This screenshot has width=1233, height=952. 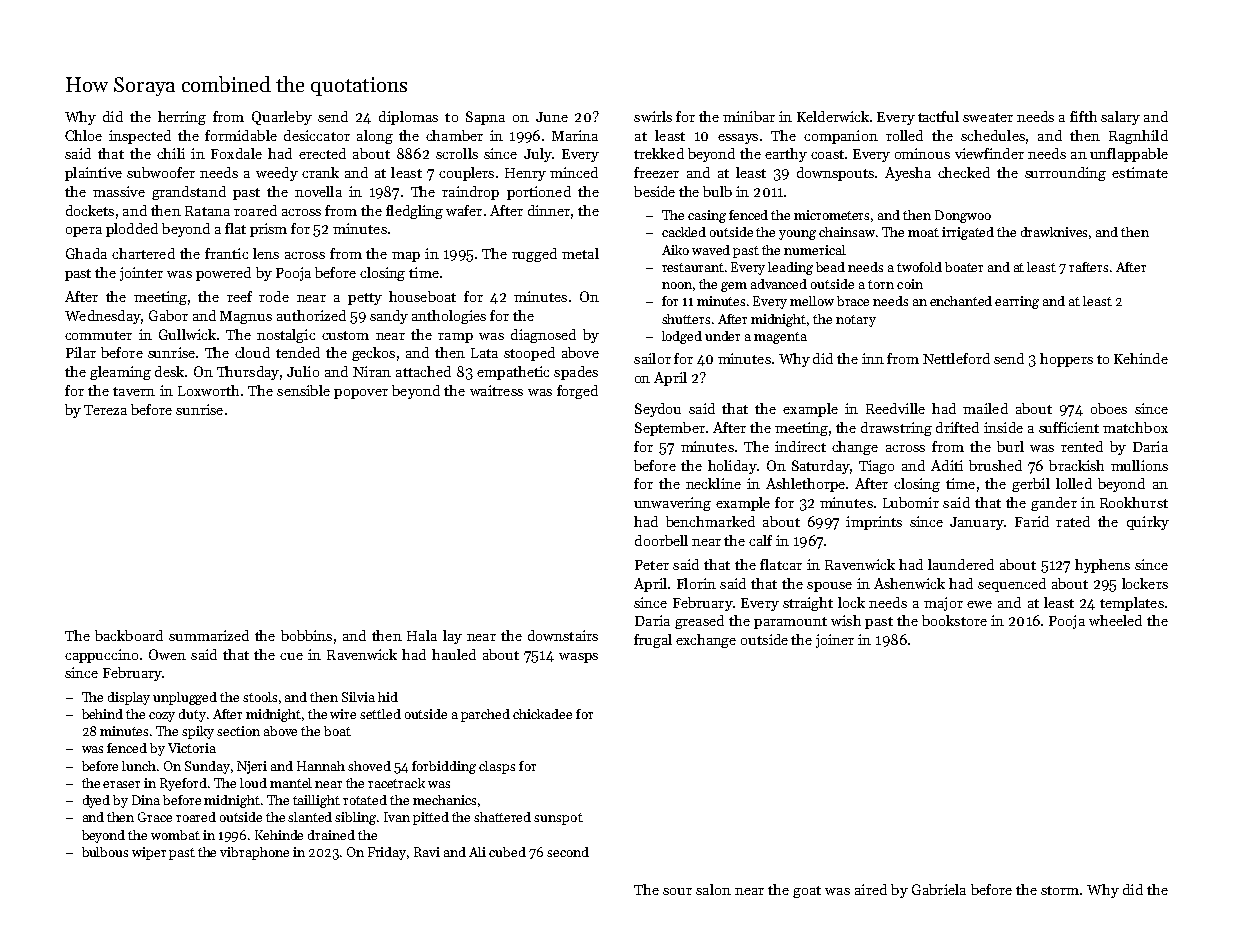 What do you see at coordinates (786, 155) in the screenshot?
I see `earthy` at bounding box center [786, 155].
